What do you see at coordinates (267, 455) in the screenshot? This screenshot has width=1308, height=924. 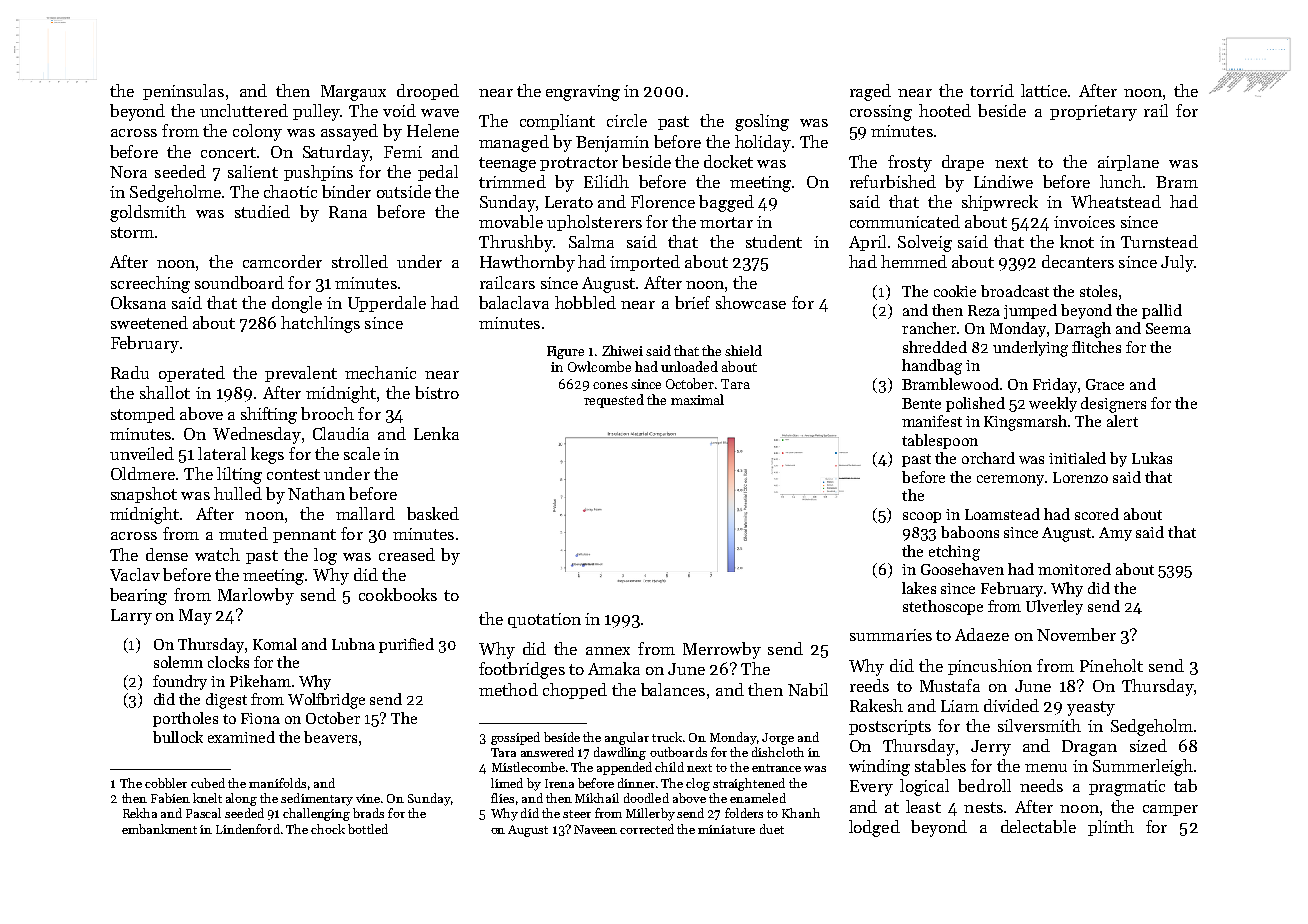 I see `kegs` at bounding box center [267, 455].
